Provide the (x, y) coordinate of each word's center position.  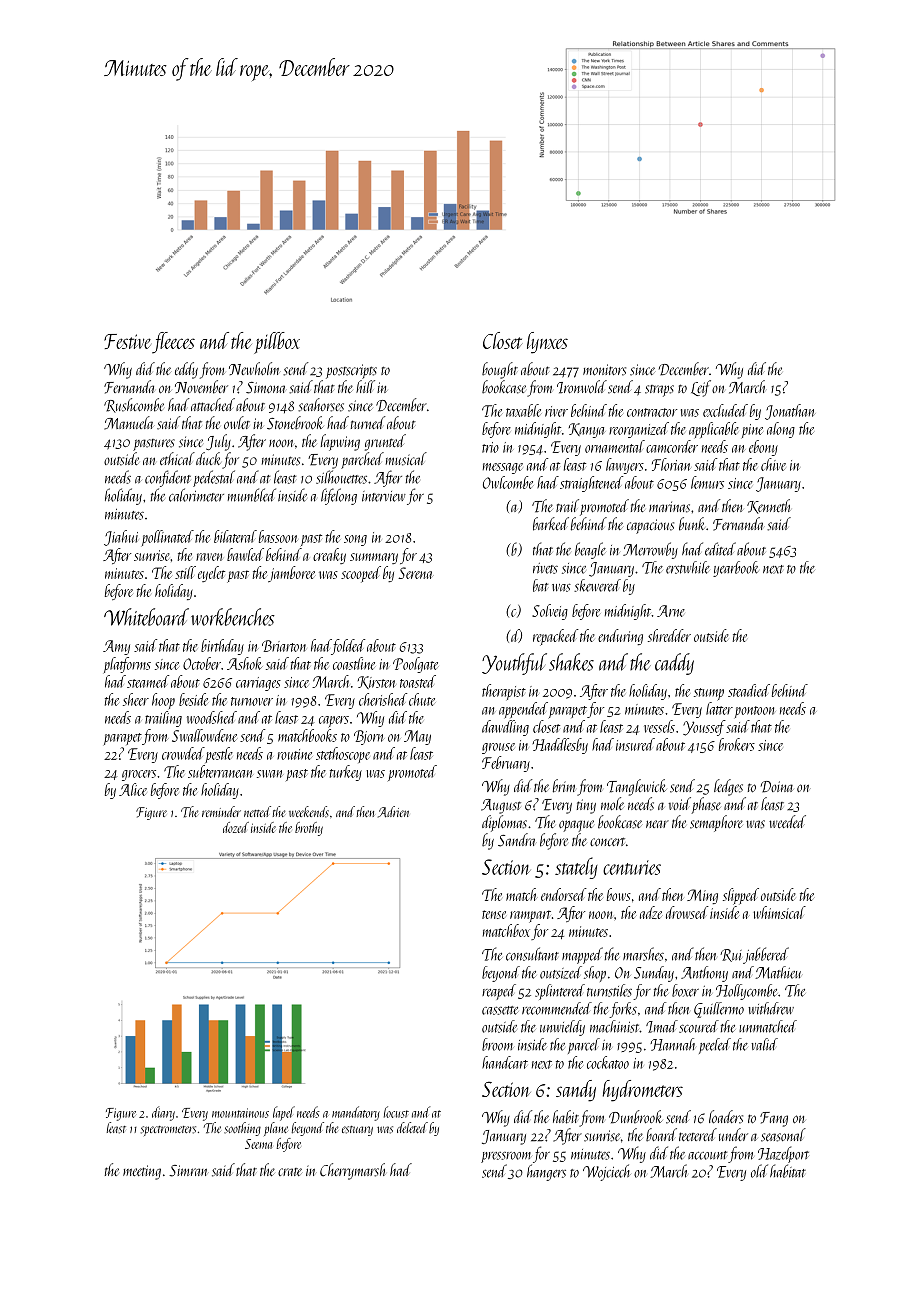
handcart (505, 1062)
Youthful (514, 664)
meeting (142, 1172)
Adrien (393, 812)
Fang (774, 1119)
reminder (221, 811)
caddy (674, 664)
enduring (620, 637)
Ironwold (582, 387)
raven (209, 557)
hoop (163, 701)
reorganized (639, 430)
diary (163, 1113)
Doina (777, 787)
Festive (127, 341)
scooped (361, 574)
